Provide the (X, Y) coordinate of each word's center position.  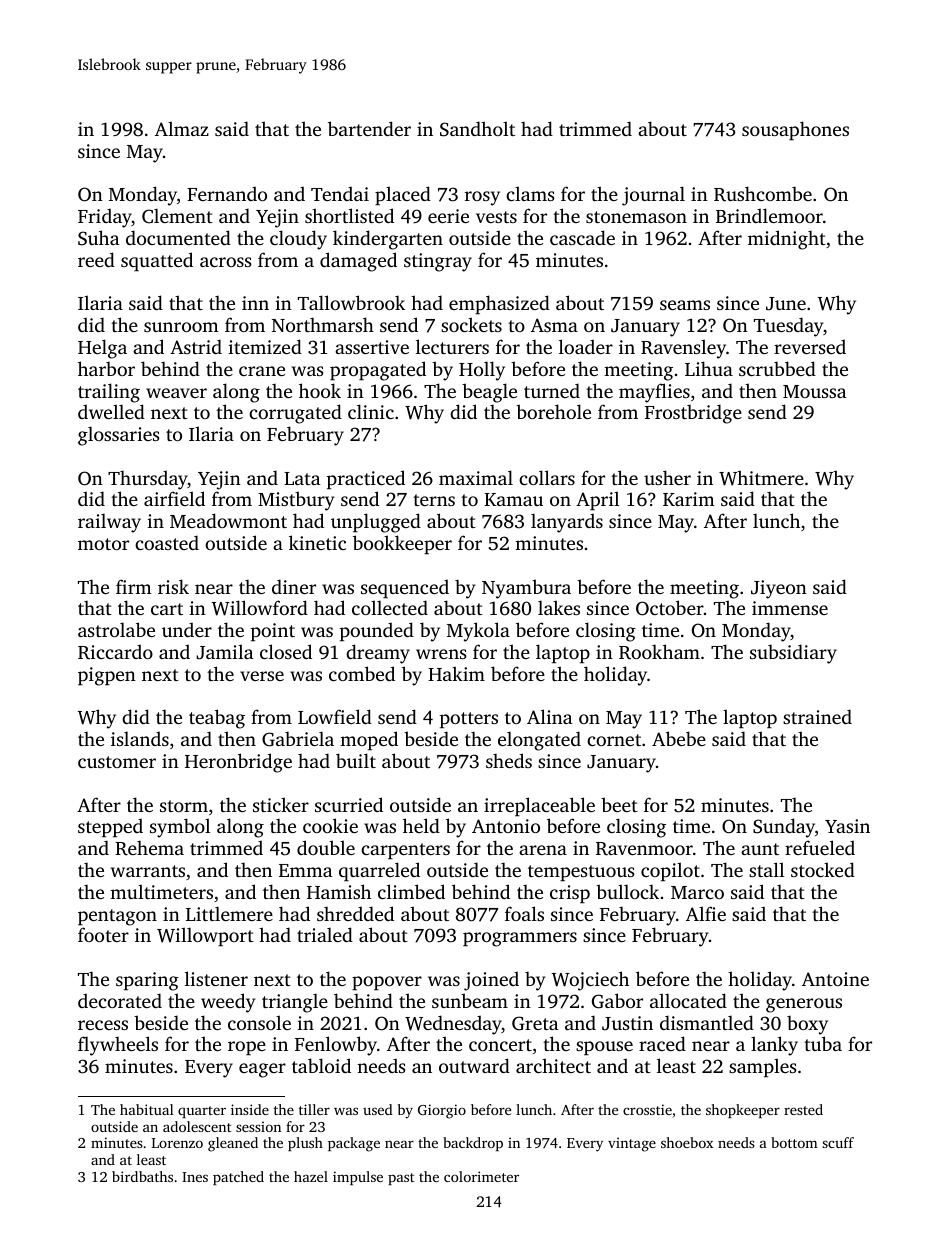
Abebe (679, 738)
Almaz (182, 128)
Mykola (478, 632)
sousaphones (795, 130)
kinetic (317, 542)
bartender (369, 128)
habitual (147, 1109)
